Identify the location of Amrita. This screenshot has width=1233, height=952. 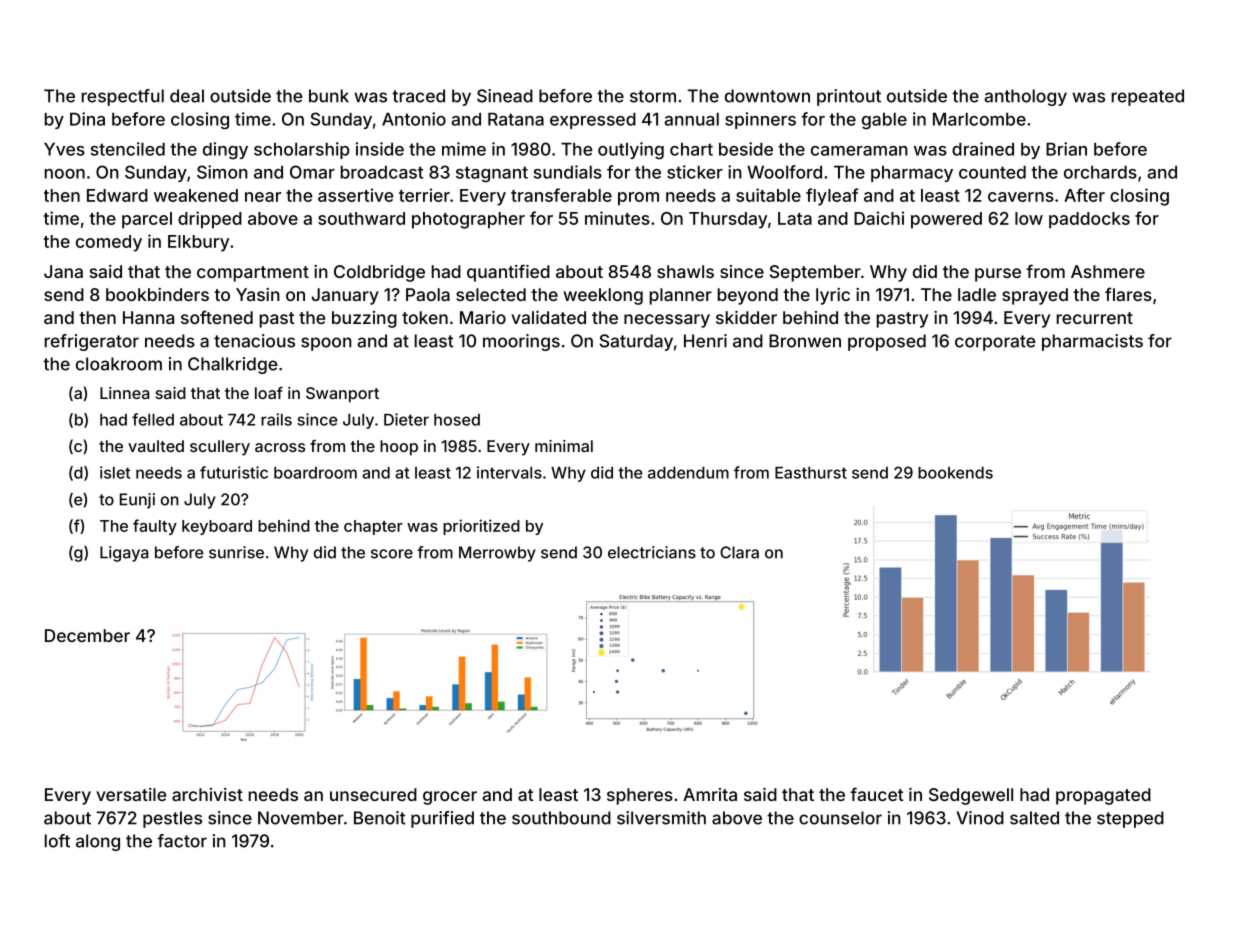
(710, 794).
